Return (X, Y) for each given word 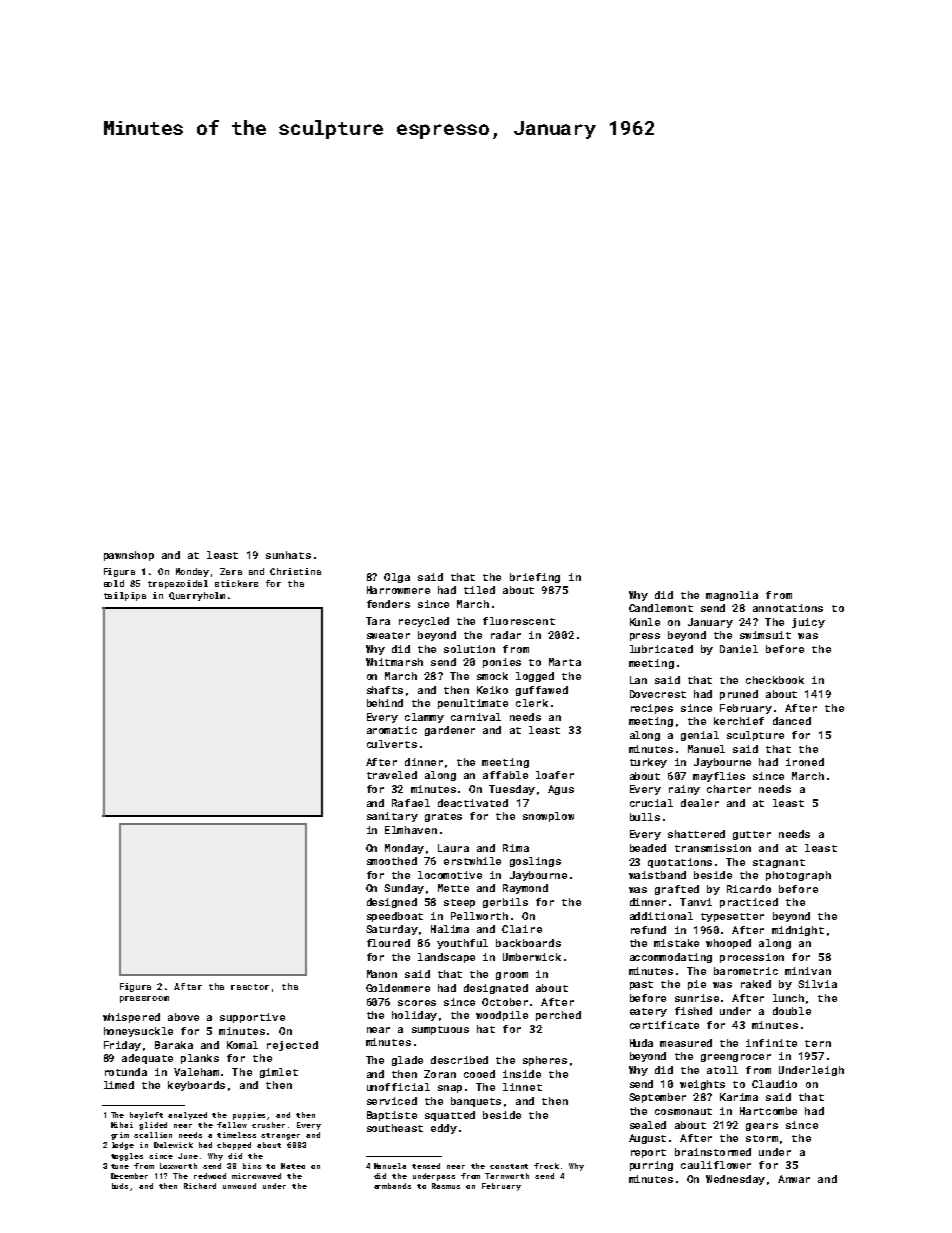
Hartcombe (768, 1111)
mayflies (719, 777)
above (183, 1017)
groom (512, 976)
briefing (535, 578)
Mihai (122, 1125)
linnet (522, 1087)
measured (686, 1043)
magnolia (732, 596)
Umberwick (532, 957)
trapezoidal (178, 584)
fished (693, 1011)
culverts (392, 744)
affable (505, 775)
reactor (250, 987)
